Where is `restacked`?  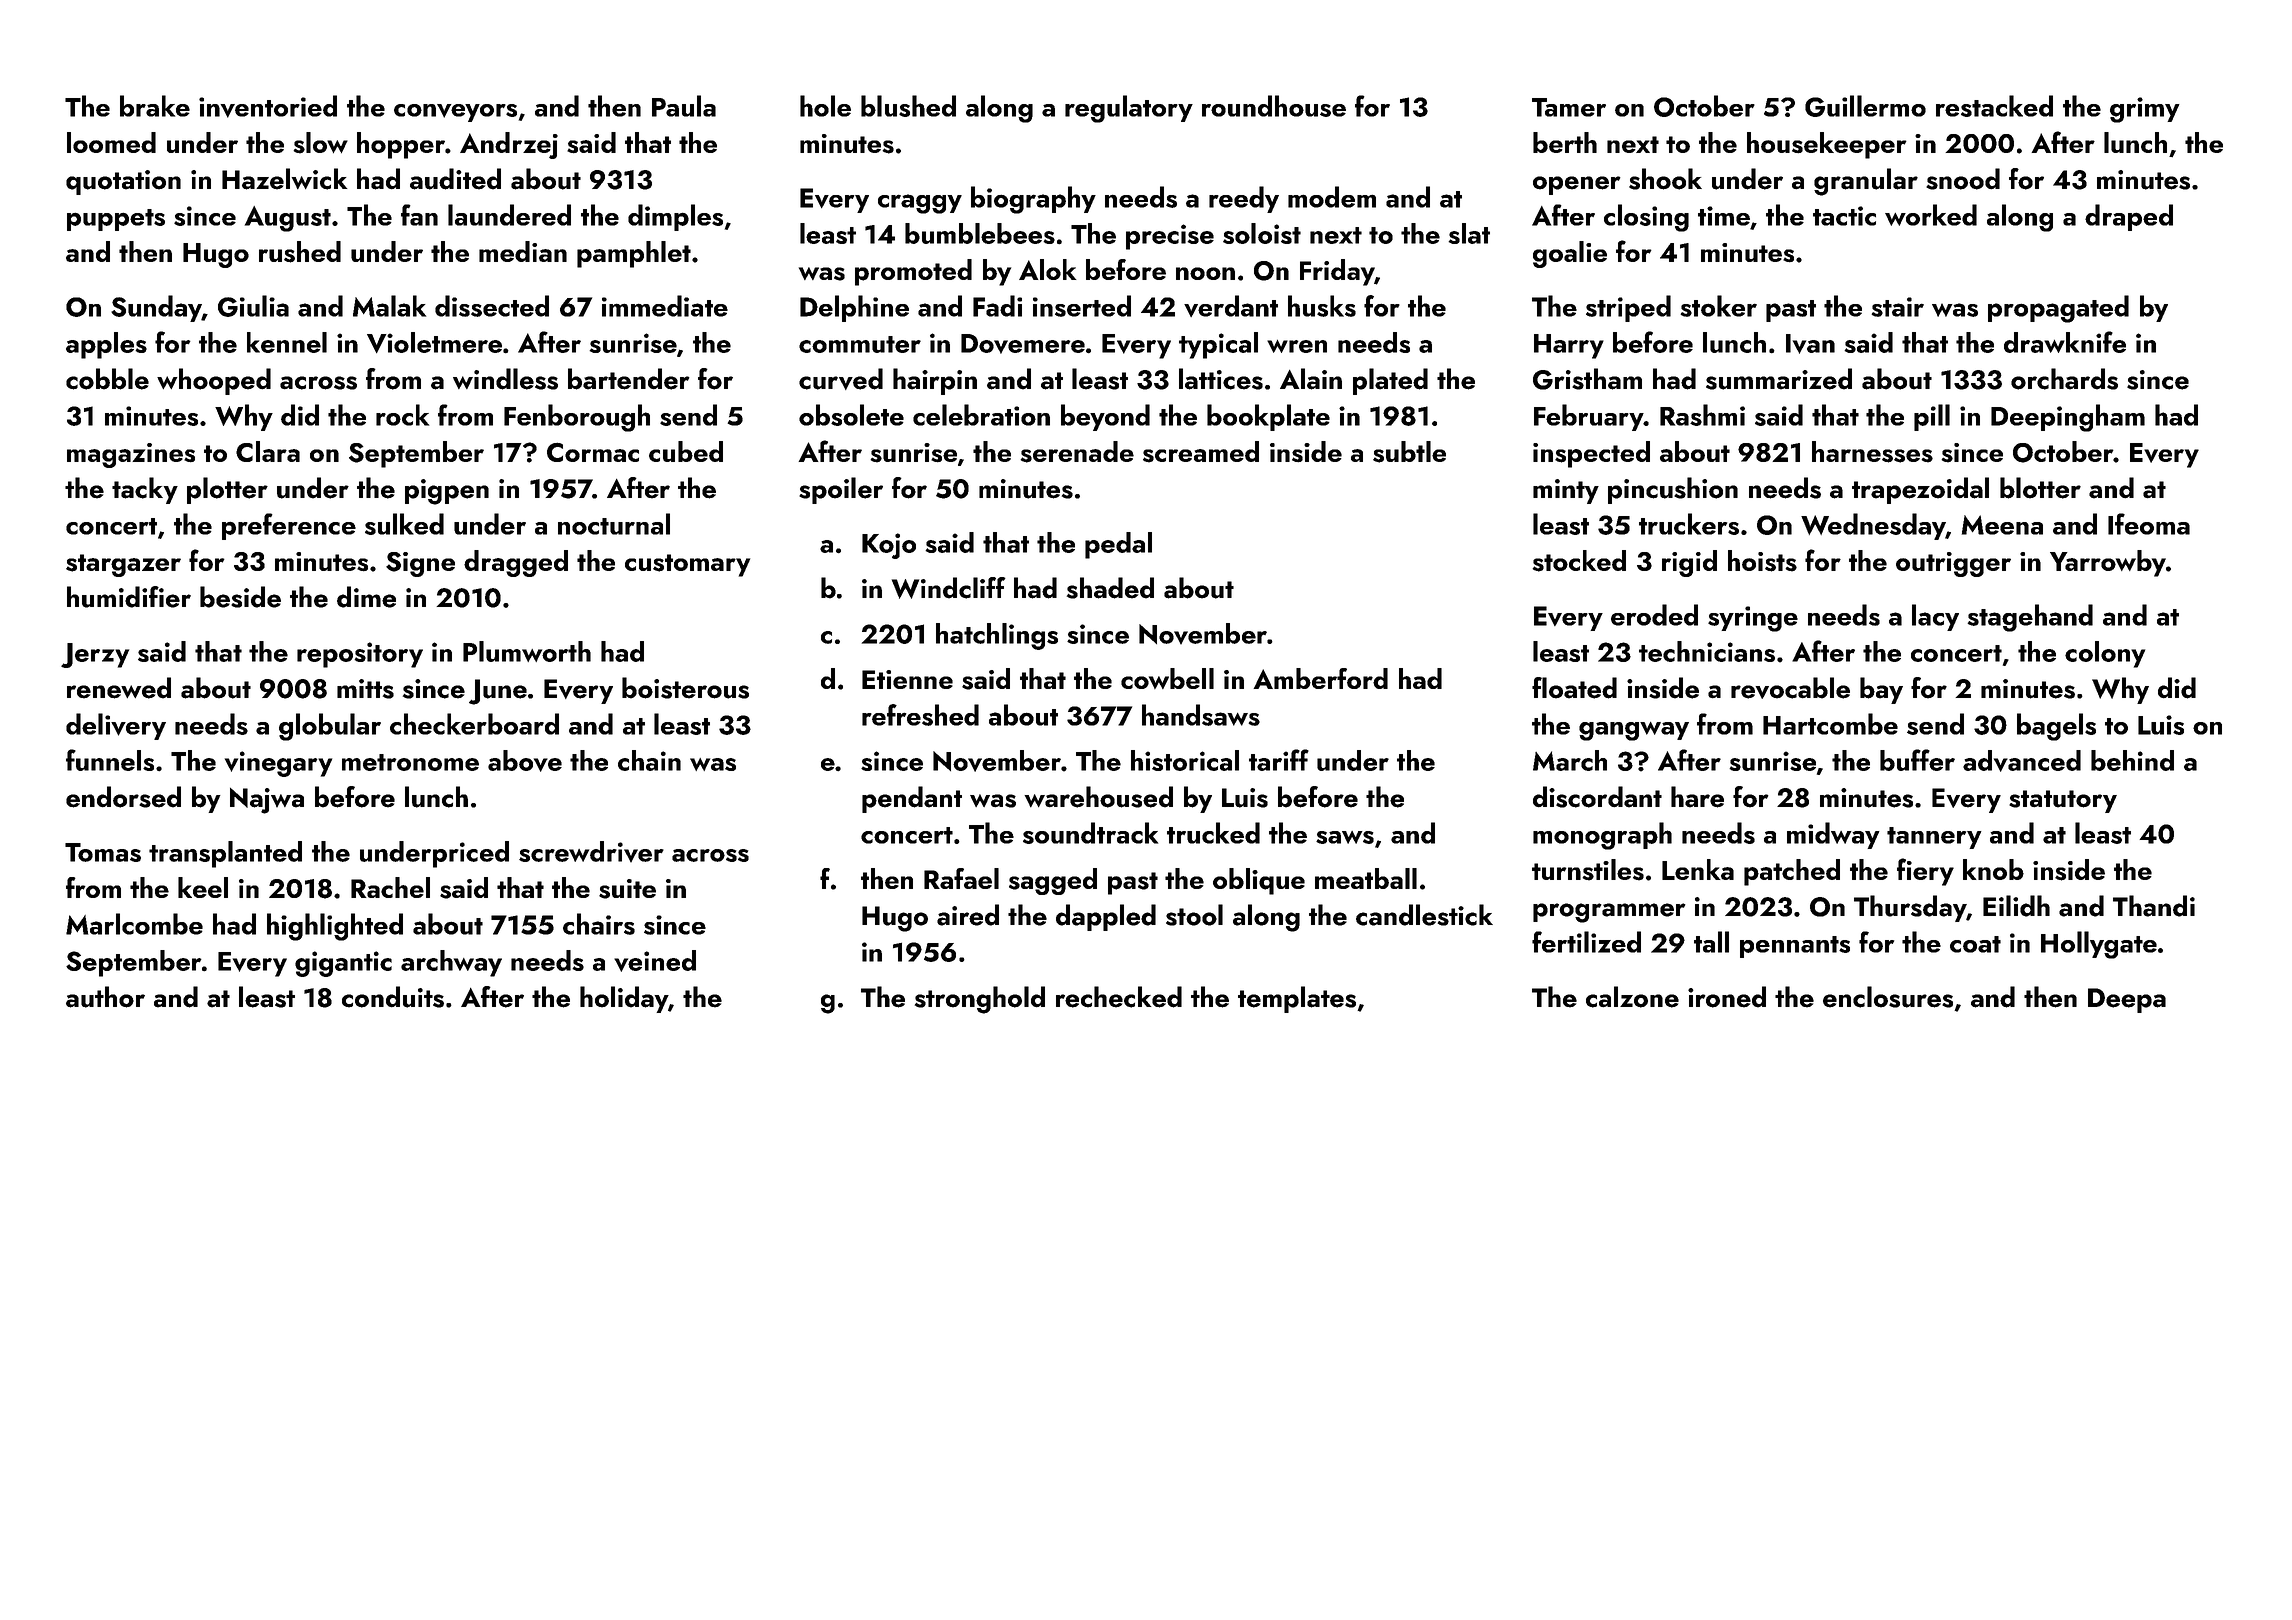 restacked is located at coordinates (1994, 106).
